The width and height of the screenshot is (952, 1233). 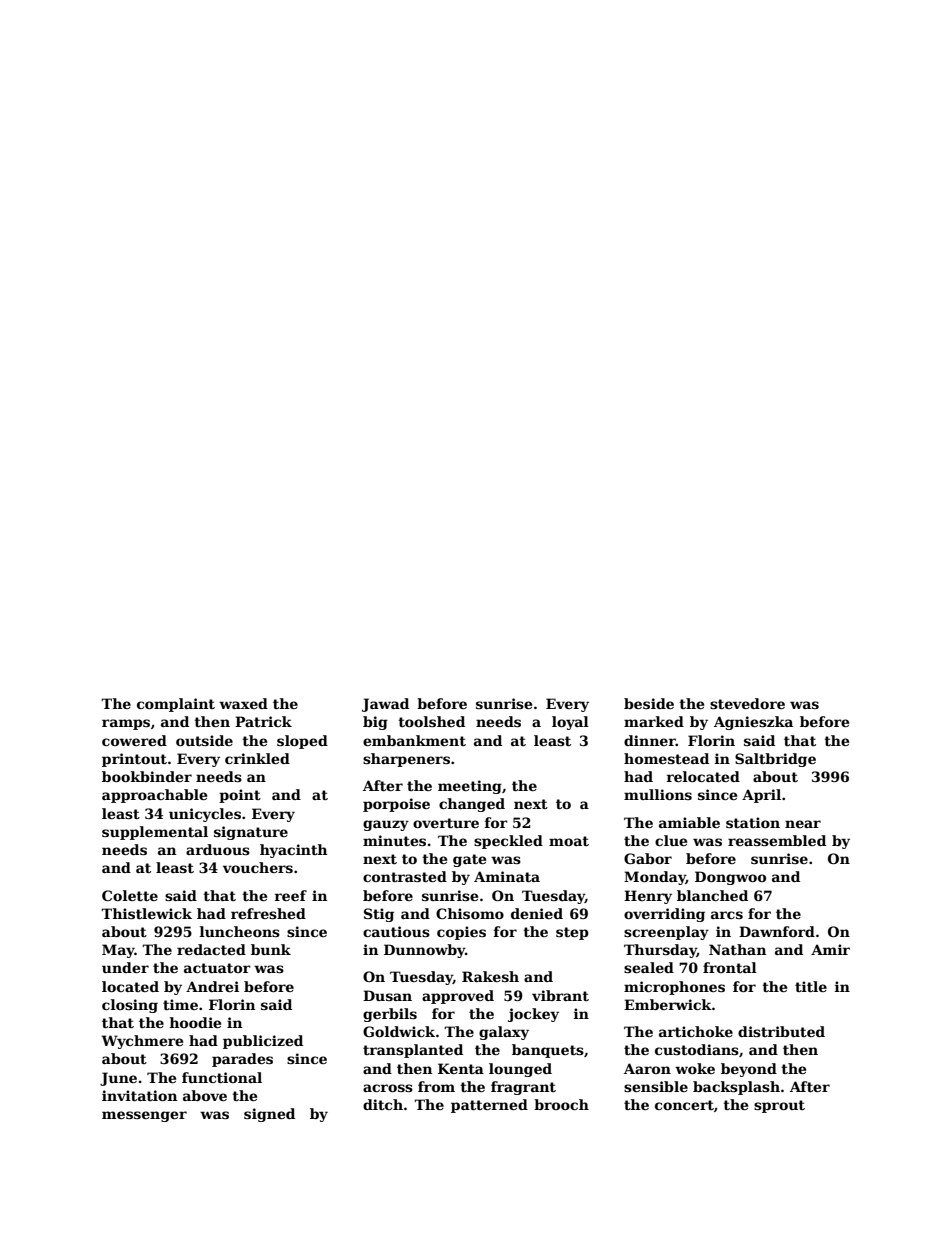 What do you see at coordinates (396, 805) in the screenshot?
I see `porpoise` at bounding box center [396, 805].
